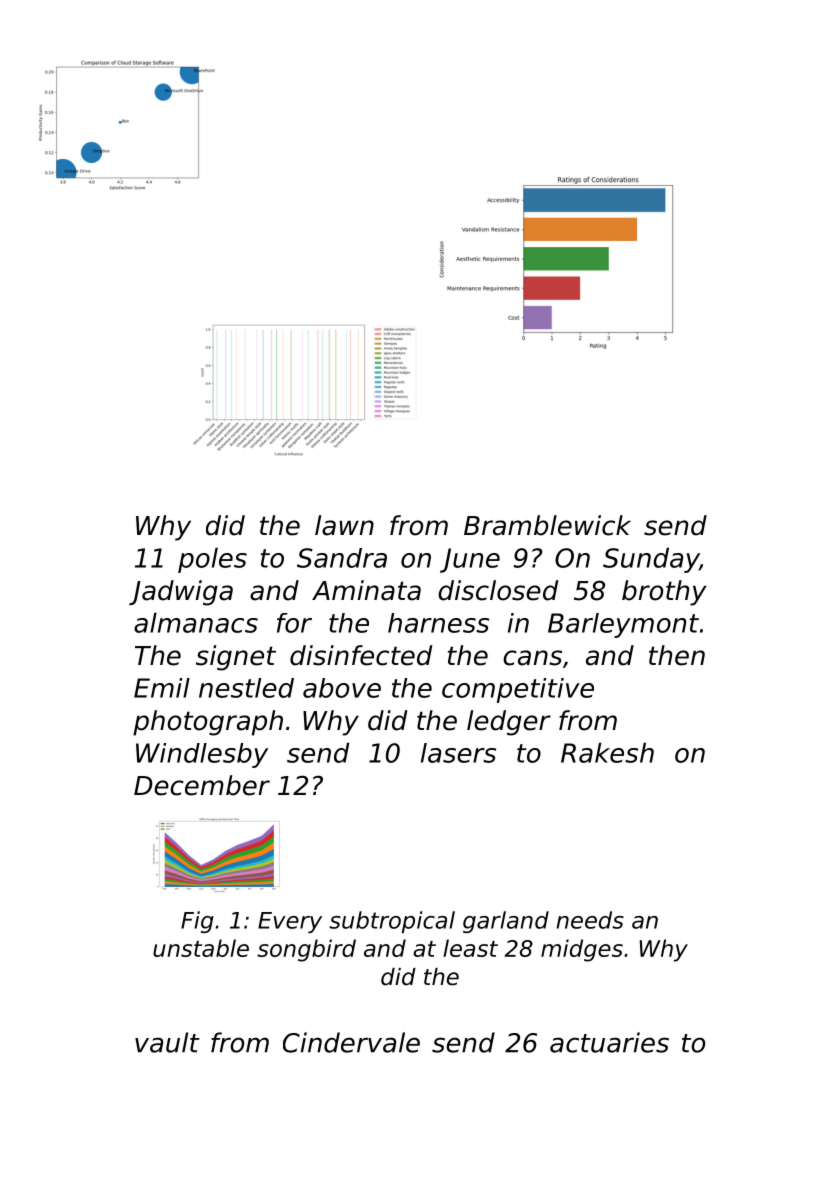  I want to click on Sandra, so click(342, 558).
